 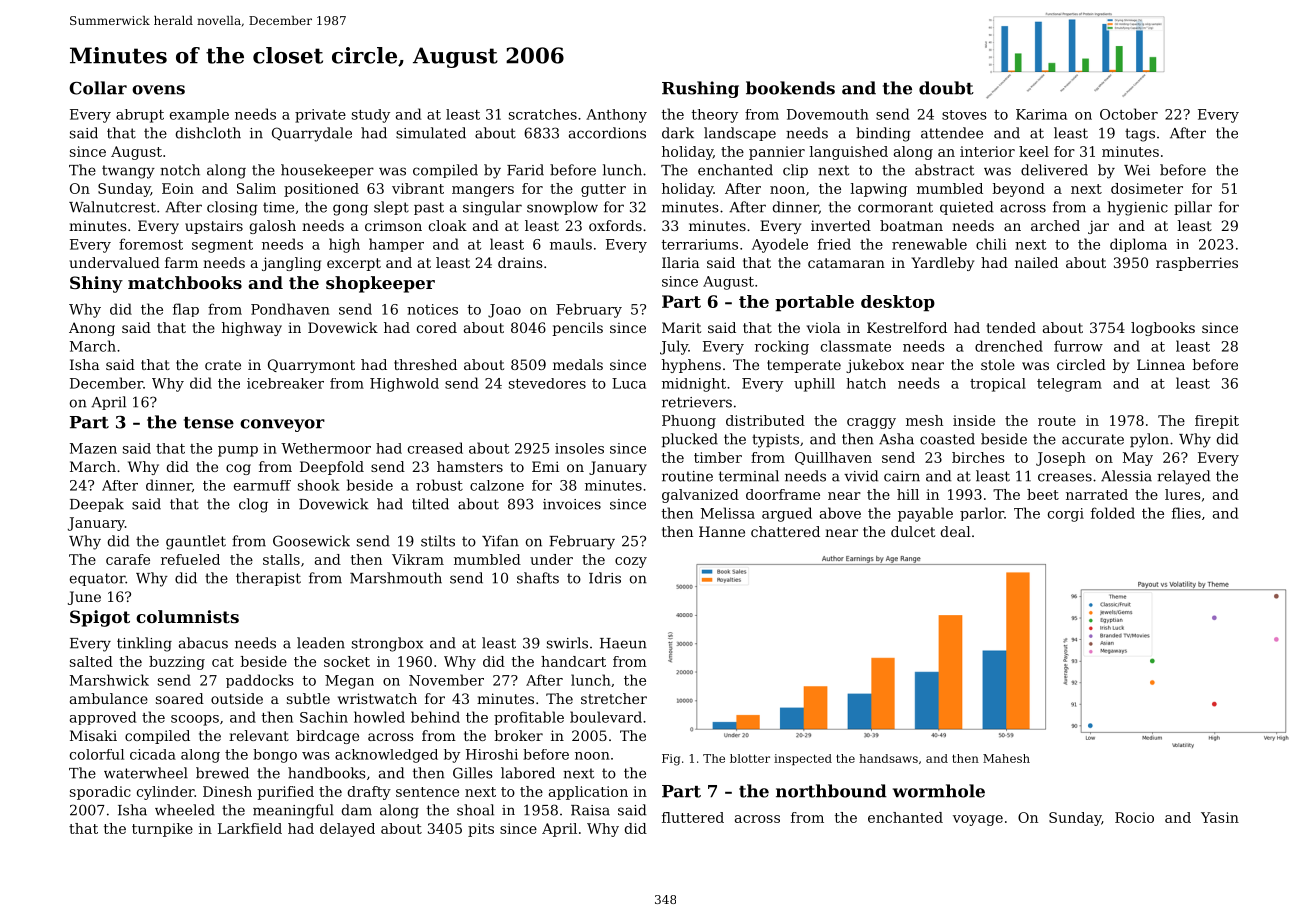 What do you see at coordinates (866, 383) in the image?
I see `hatch` at bounding box center [866, 383].
